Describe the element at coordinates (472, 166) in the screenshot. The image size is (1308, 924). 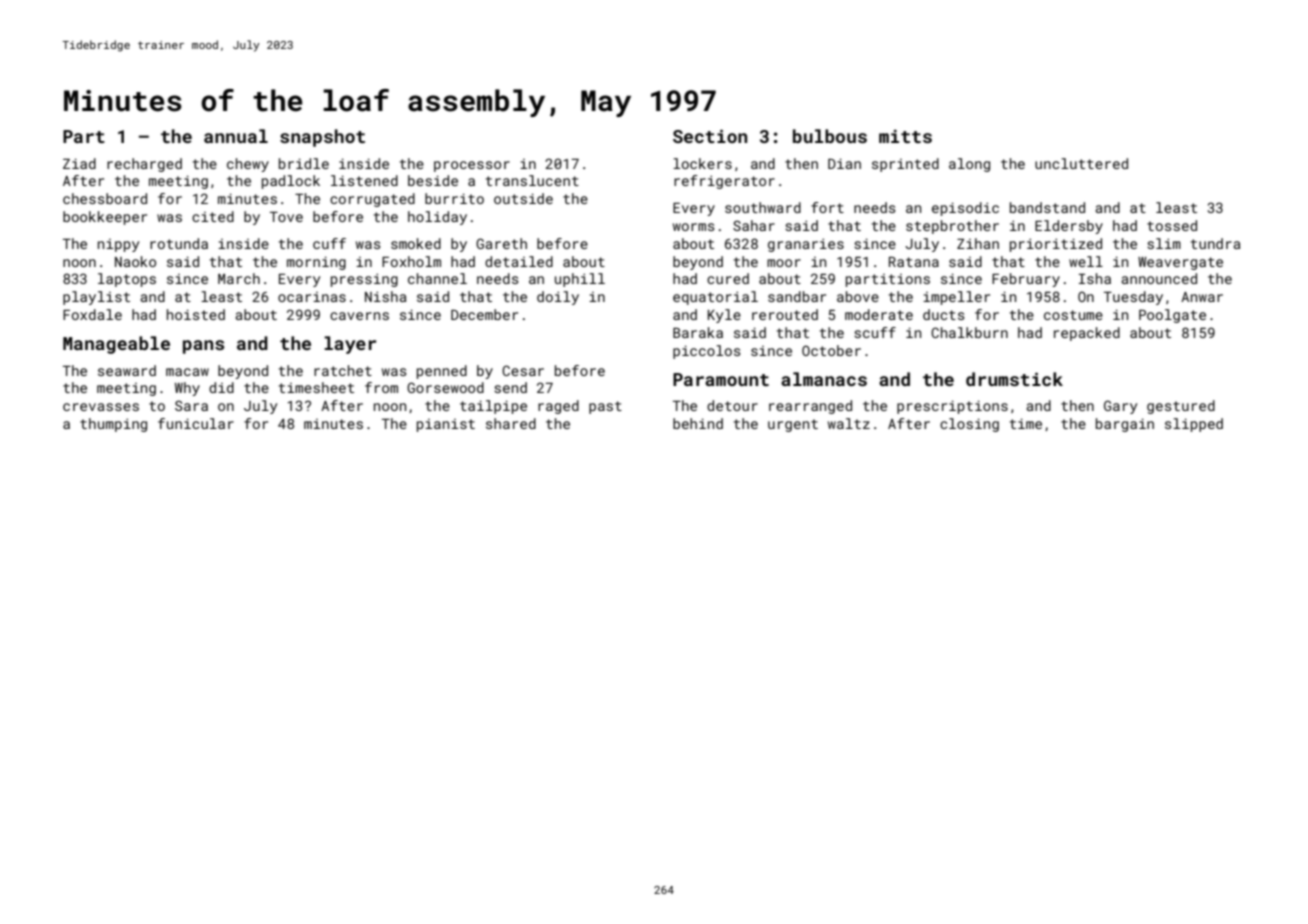
I see `processor` at that location.
